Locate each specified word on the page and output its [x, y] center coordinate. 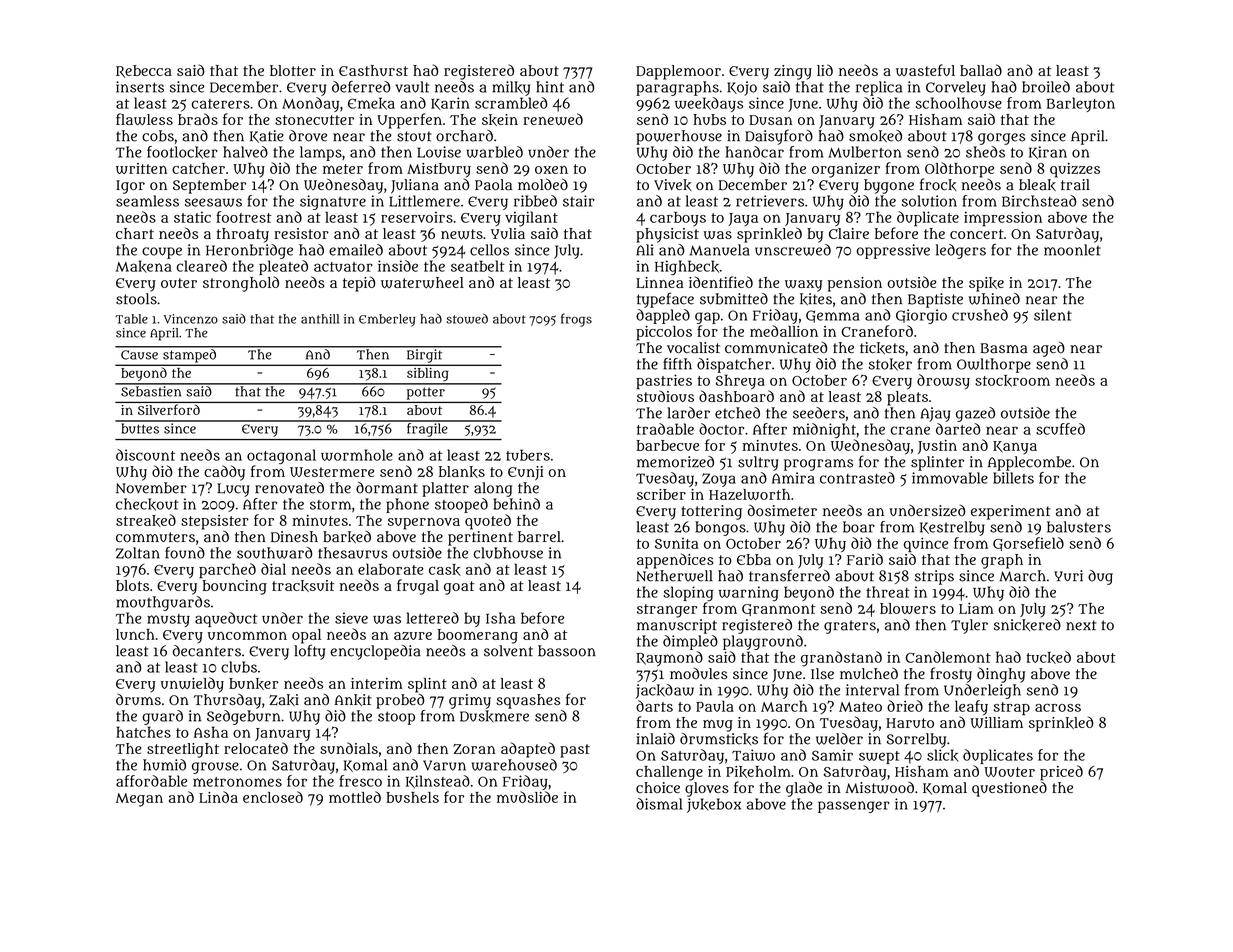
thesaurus [353, 553]
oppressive [893, 251]
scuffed [1060, 429]
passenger [854, 807]
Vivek [673, 185]
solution [929, 201]
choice [658, 787]
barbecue [668, 445]
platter [445, 489]
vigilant [531, 219]
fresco [360, 781]
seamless [147, 201]
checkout [147, 504]
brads [198, 119]
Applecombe [1029, 463]
